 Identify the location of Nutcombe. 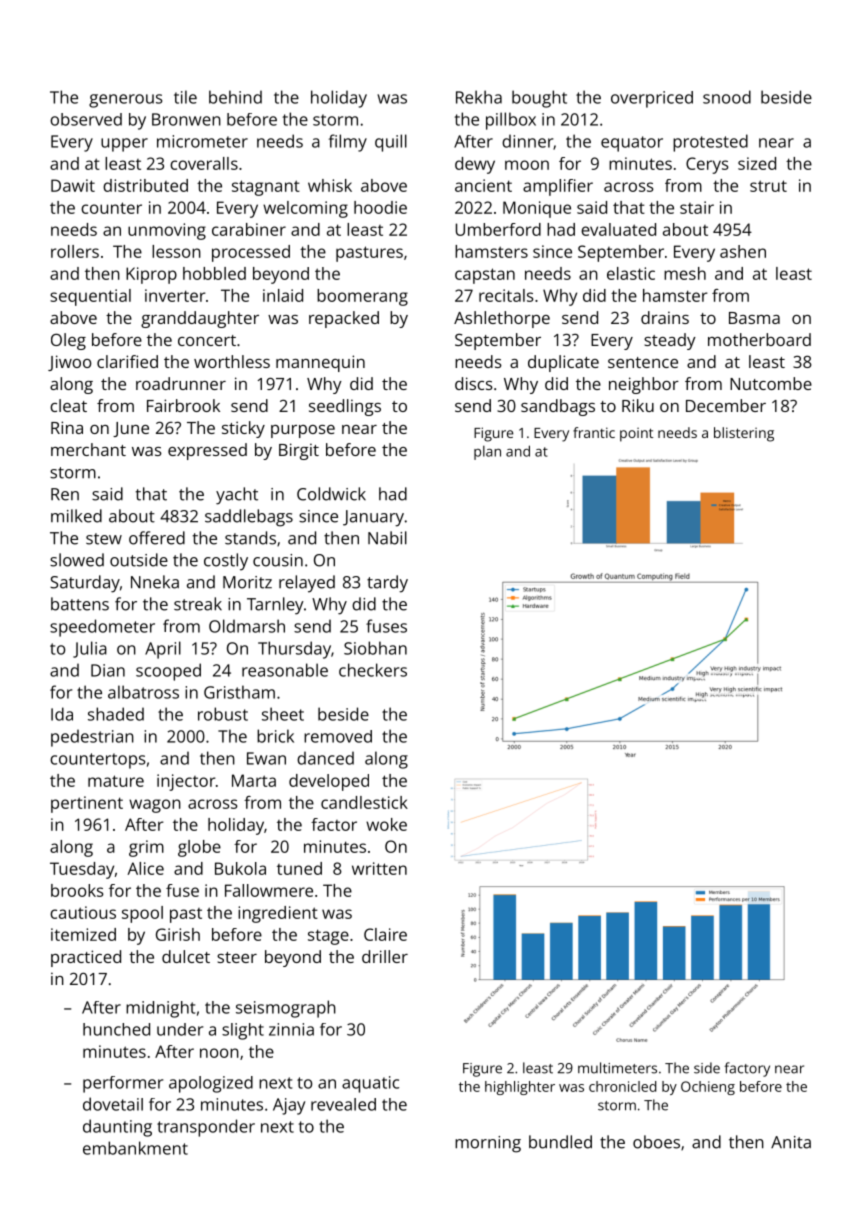
(771, 383).
